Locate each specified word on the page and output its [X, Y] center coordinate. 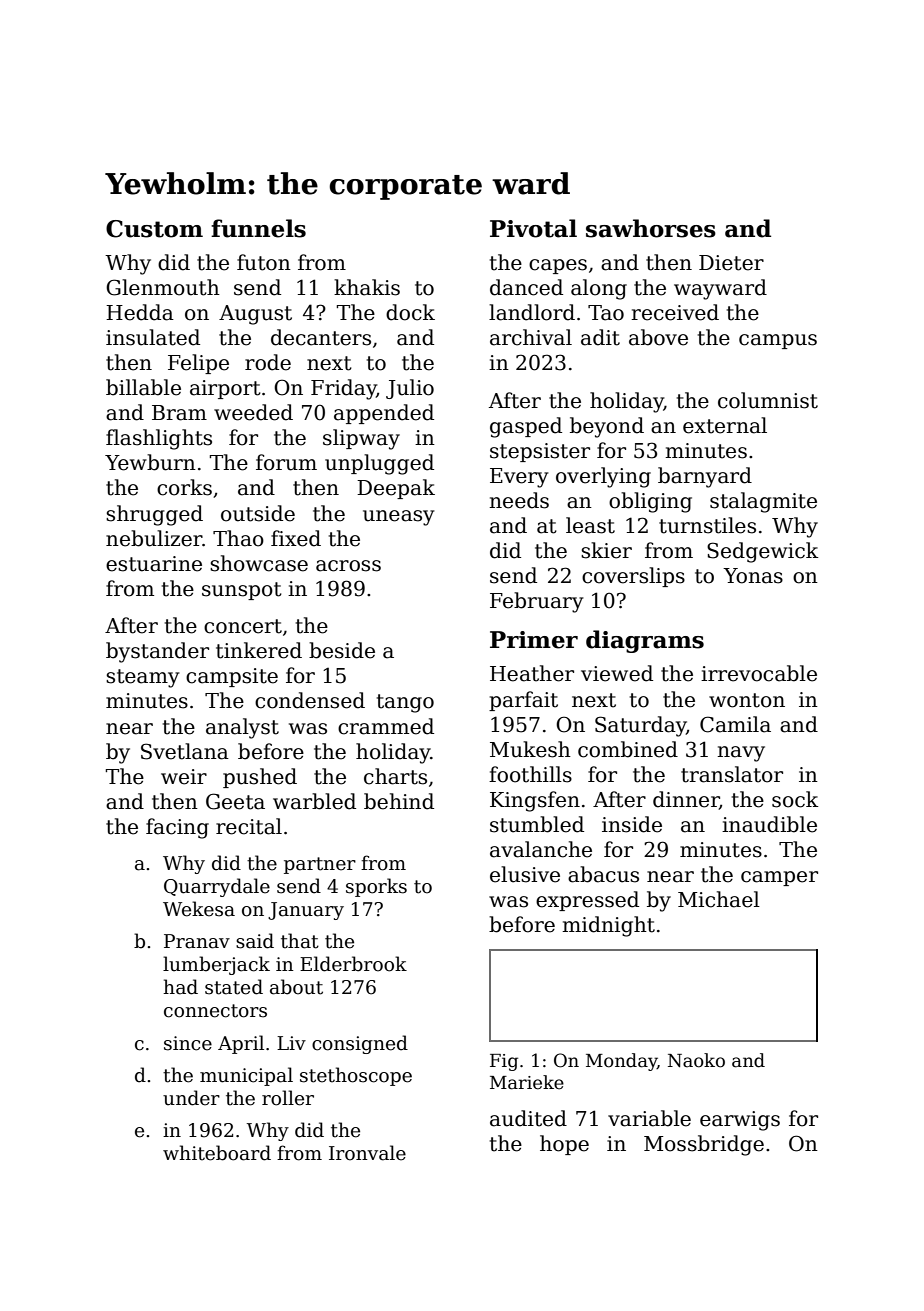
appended [384, 414]
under [191, 1098]
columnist [768, 400]
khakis [367, 287]
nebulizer [154, 538]
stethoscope [356, 1076]
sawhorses [651, 228]
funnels [258, 228]
